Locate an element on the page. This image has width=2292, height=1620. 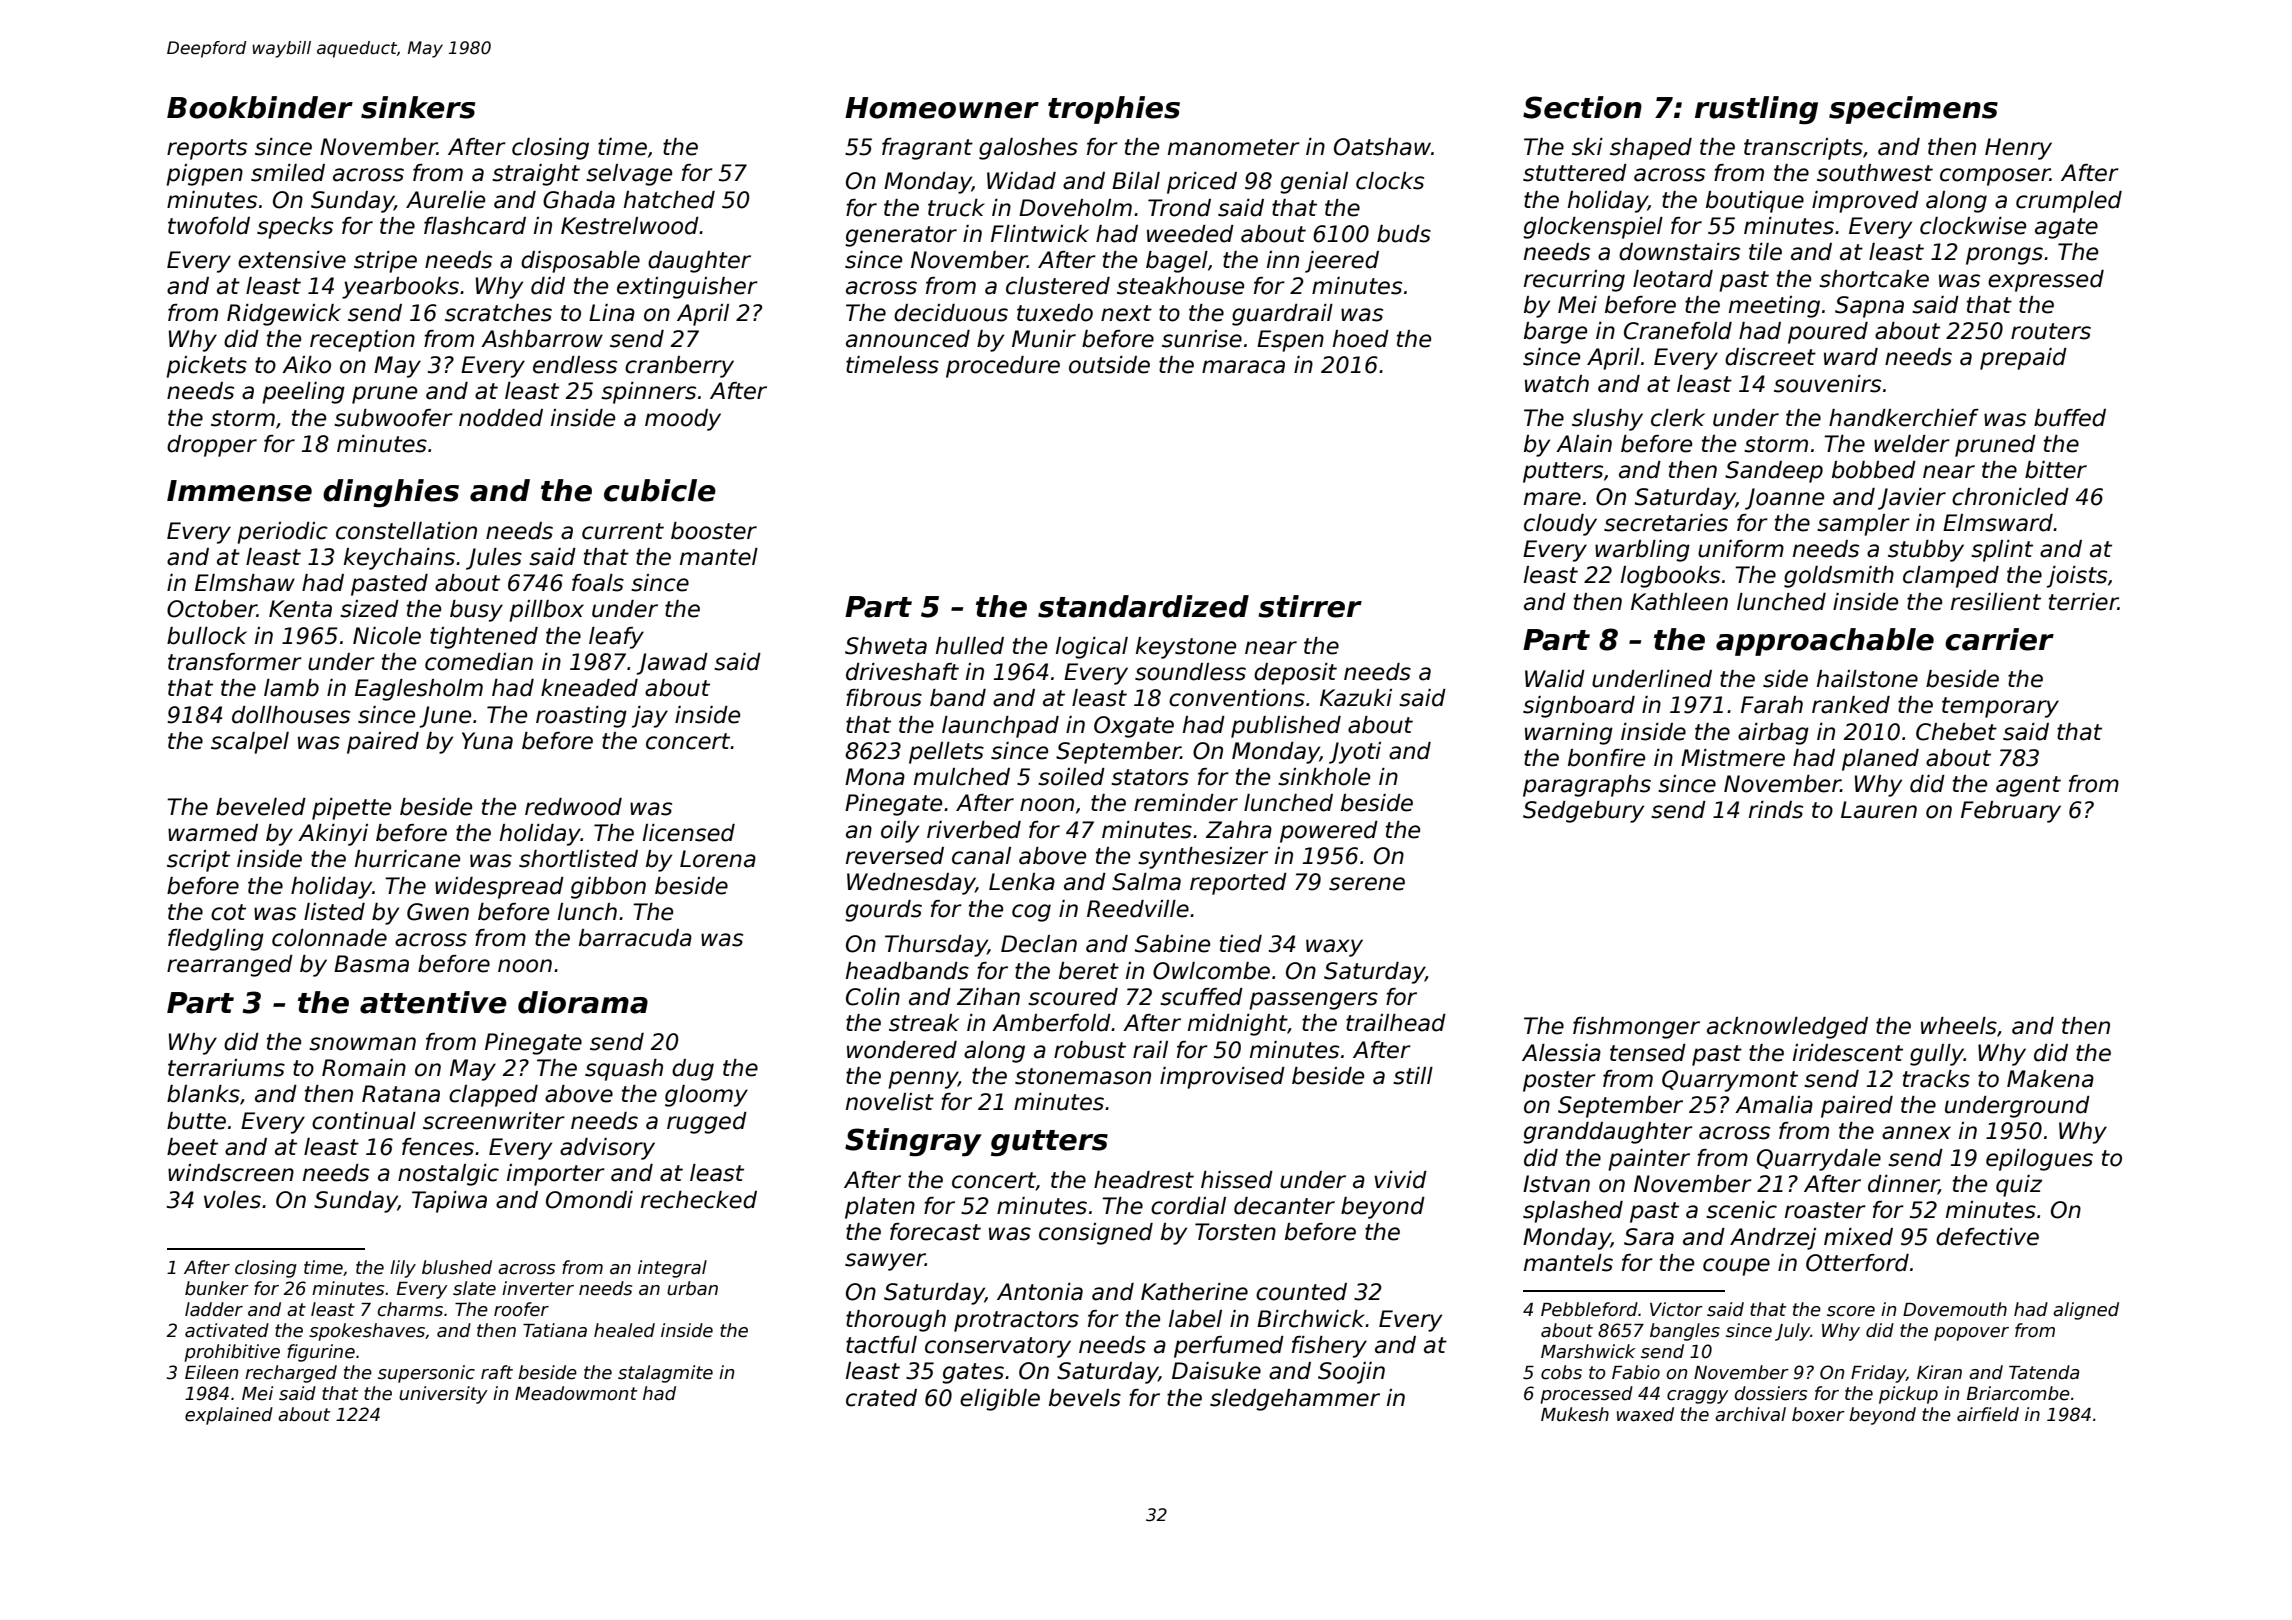
score is located at coordinates (1851, 1311).
